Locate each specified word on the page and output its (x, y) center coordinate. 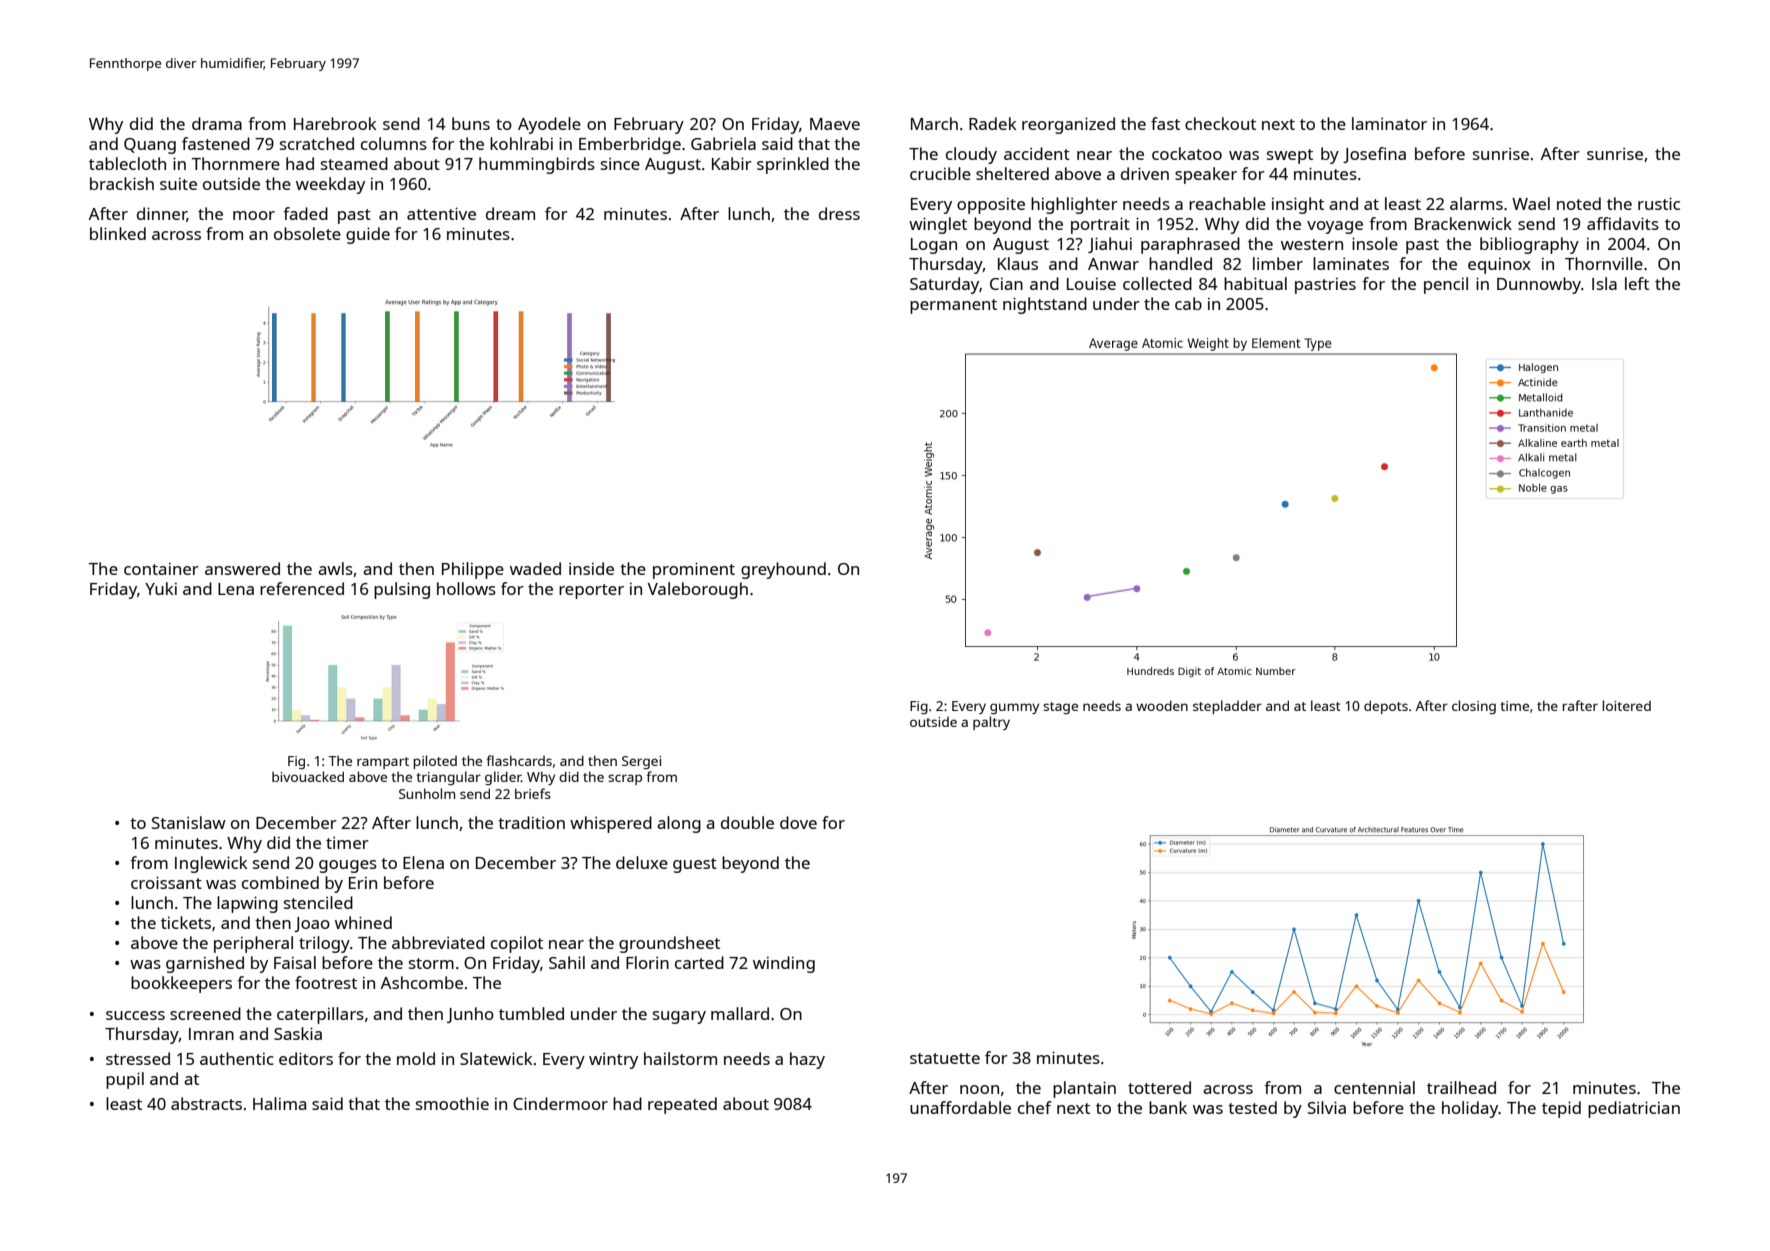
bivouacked (308, 776)
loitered (1626, 705)
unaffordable (960, 1107)
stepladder (1227, 707)
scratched (317, 143)
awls (335, 568)
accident (1037, 153)
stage (1060, 708)
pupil (125, 1080)
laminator (1389, 123)
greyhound (783, 570)
